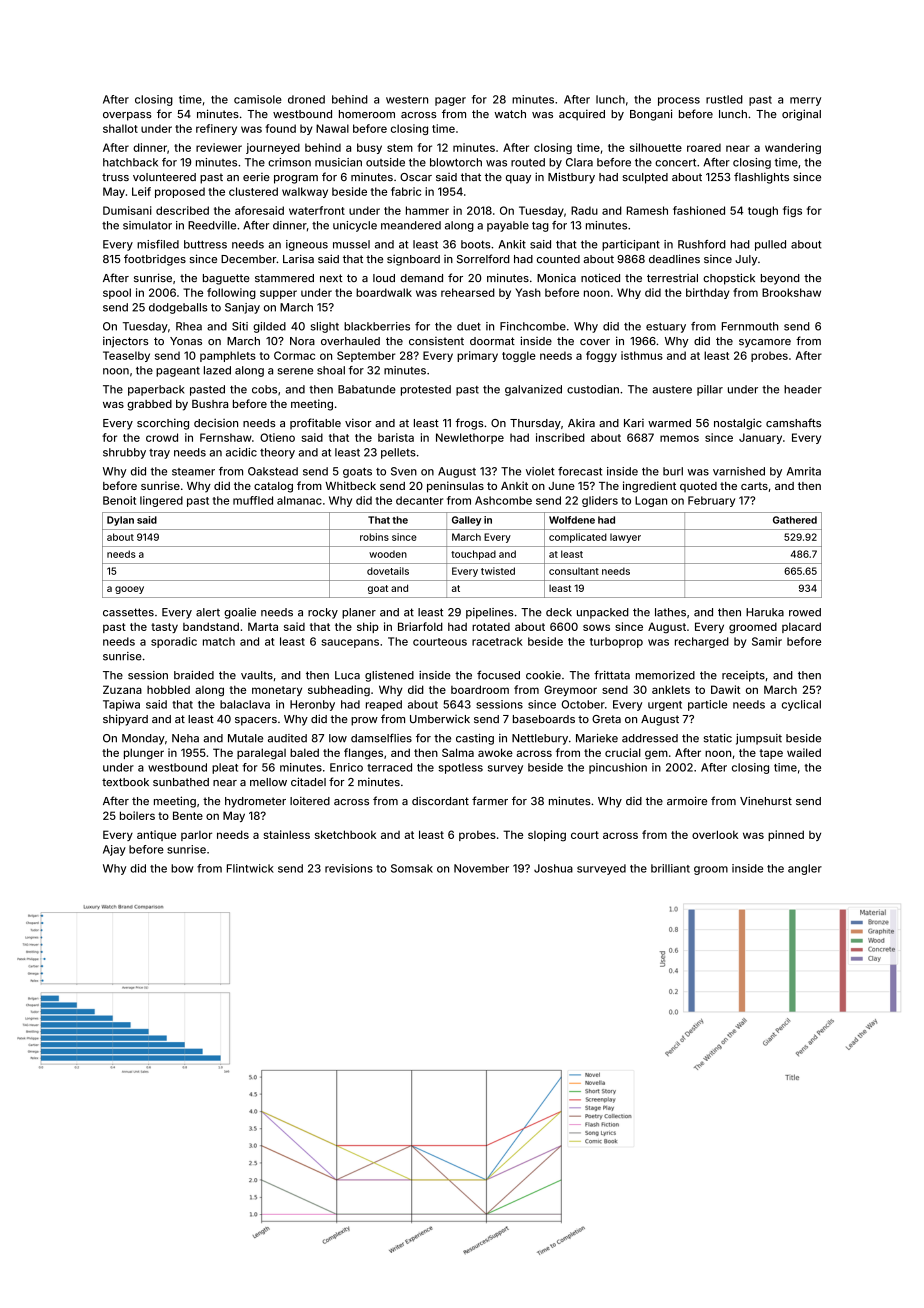  Describe the element at coordinates (389, 676) in the screenshot. I see `glistened` at that location.
